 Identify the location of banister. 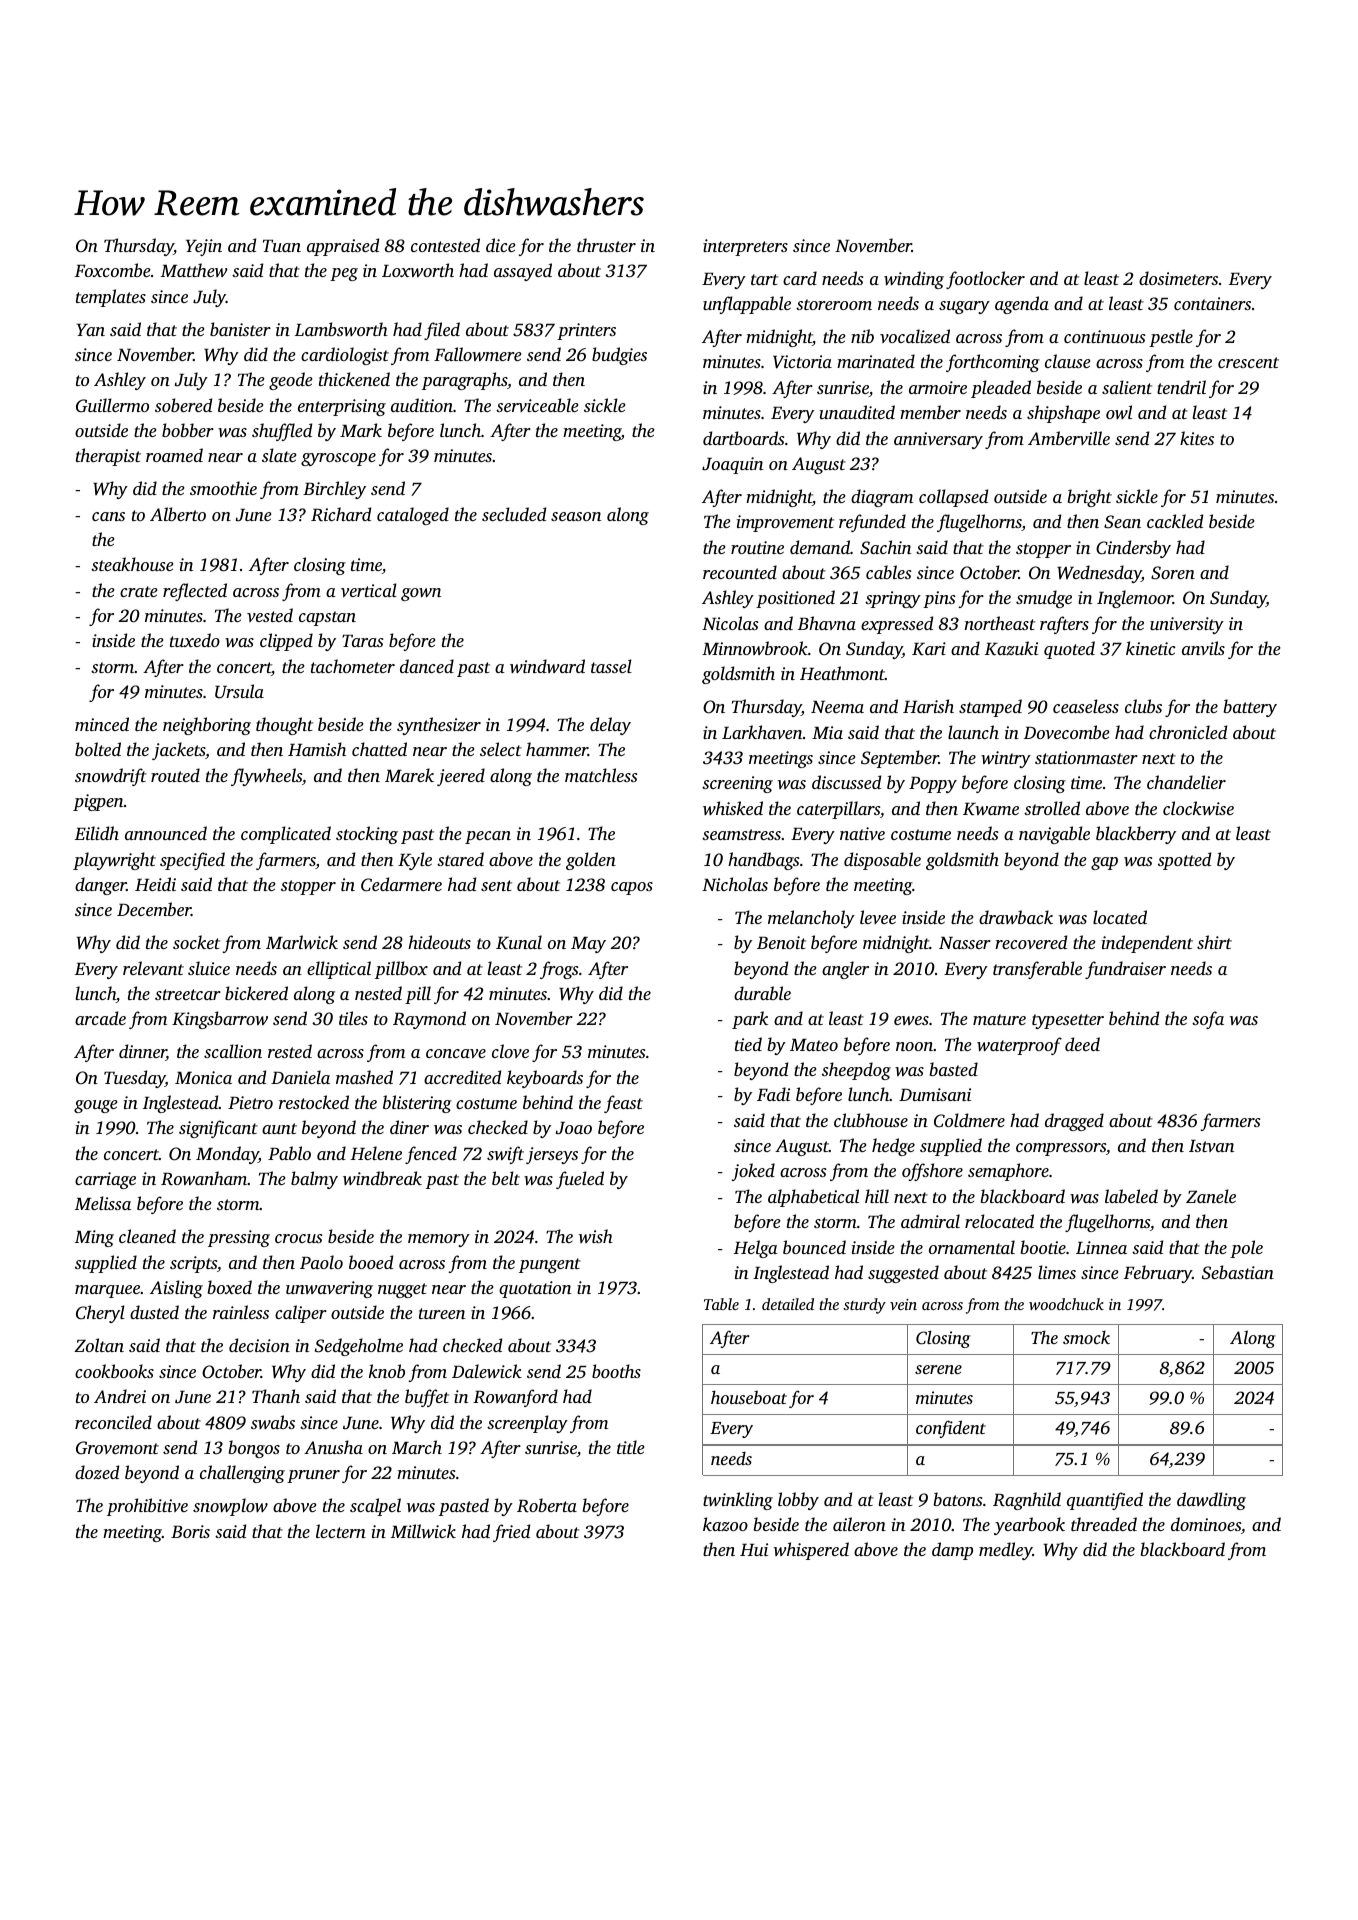
(240, 329).
